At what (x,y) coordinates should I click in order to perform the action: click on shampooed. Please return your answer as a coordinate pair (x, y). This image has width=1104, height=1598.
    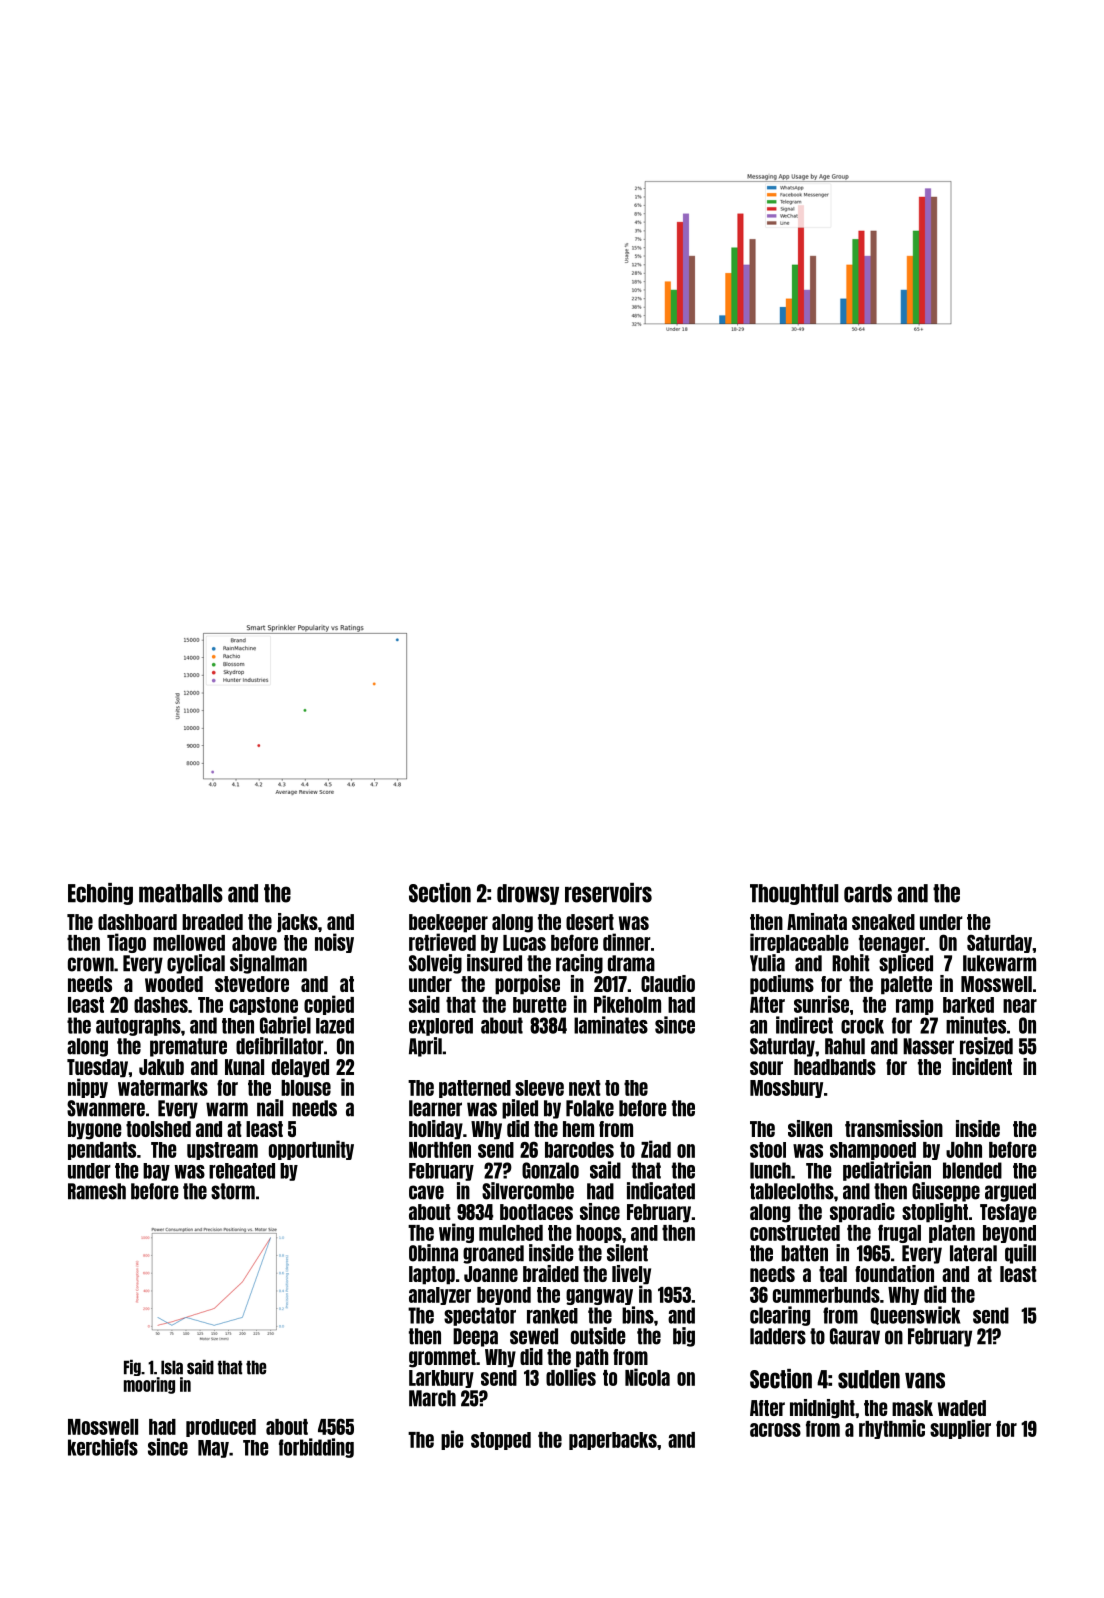
    Looking at the image, I should click on (873, 1151).
